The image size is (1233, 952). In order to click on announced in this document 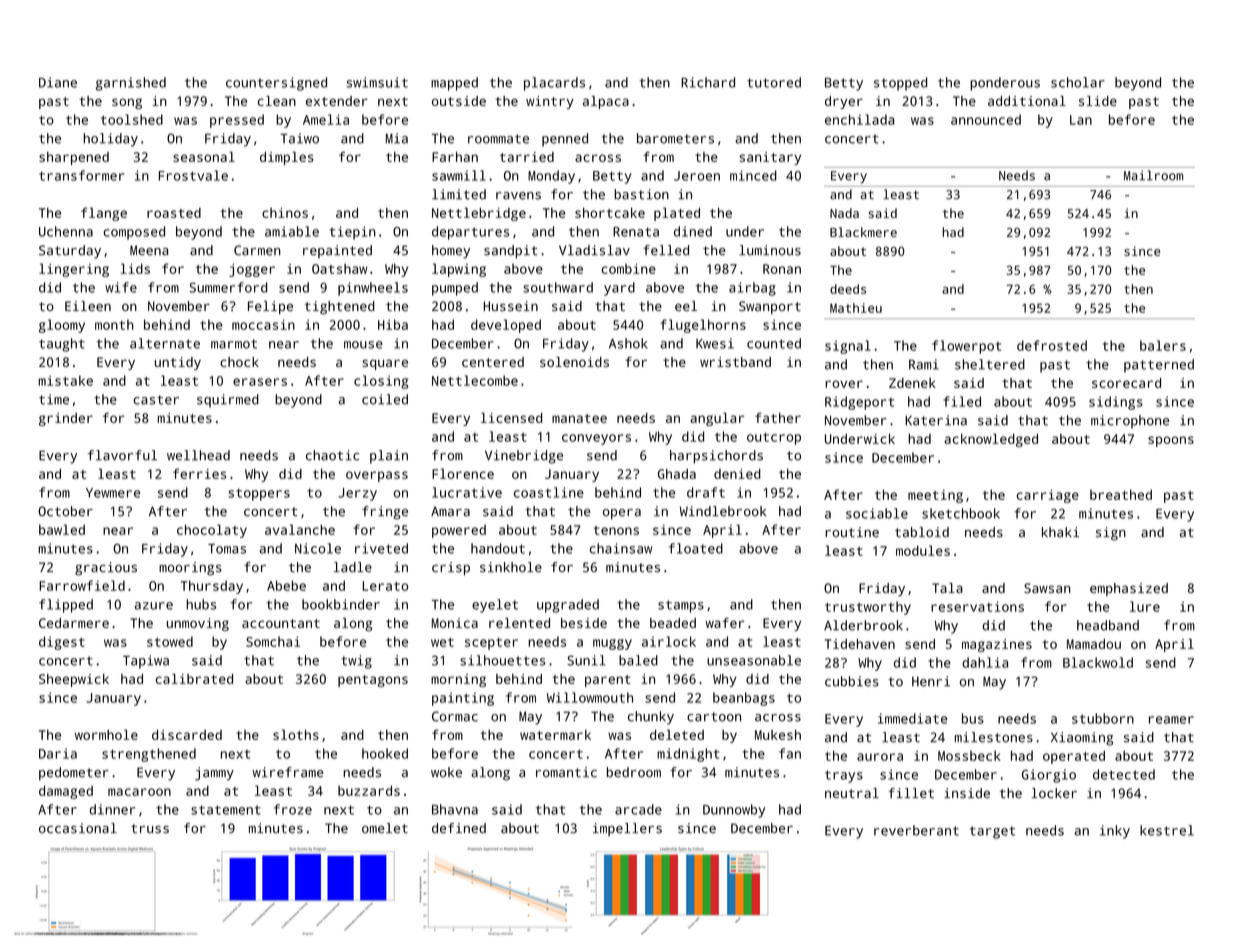, I will do `click(986, 119)`.
